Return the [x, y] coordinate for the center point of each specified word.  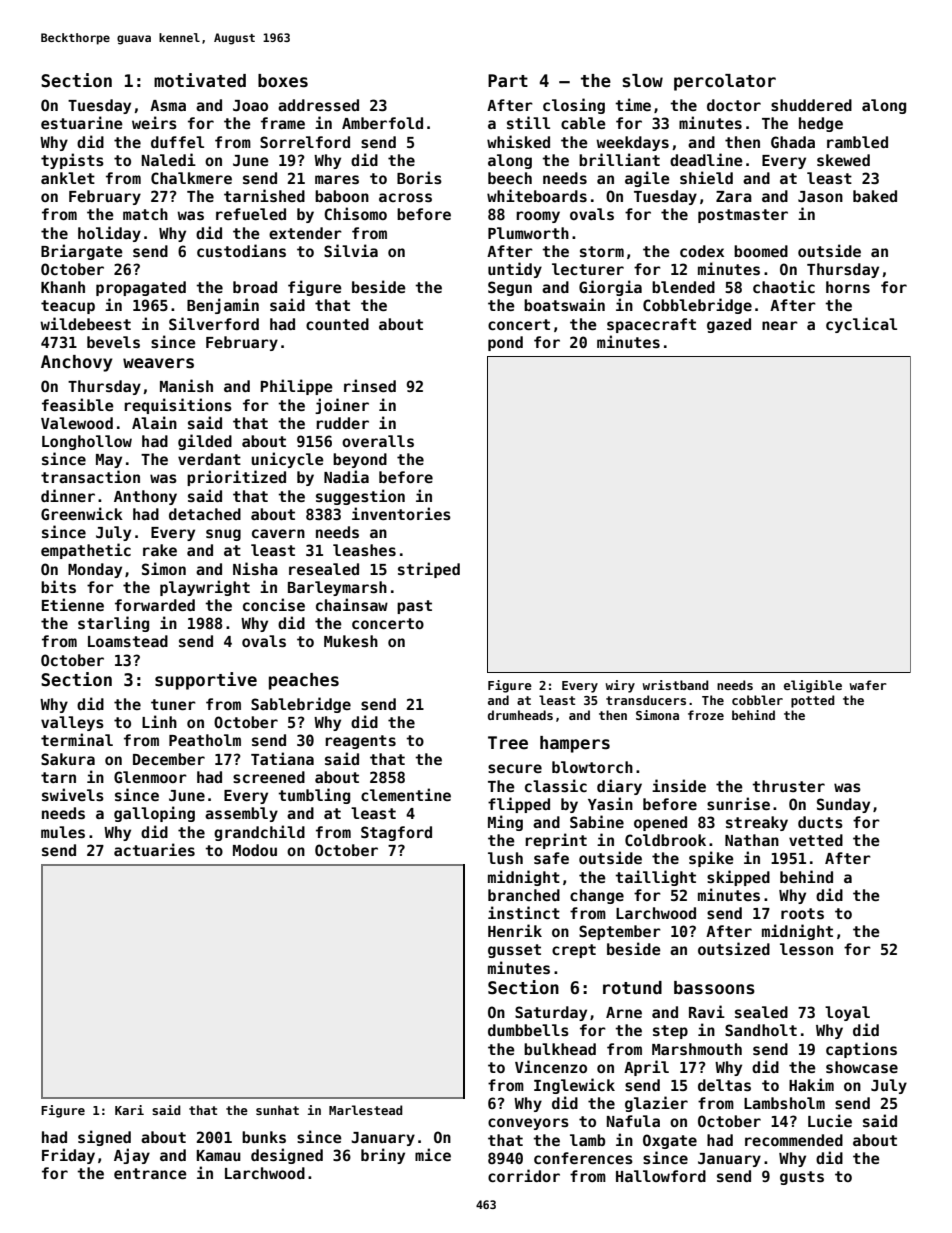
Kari [129, 1110]
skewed [843, 160]
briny [383, 1156]
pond [505, 343]
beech [510, 178]
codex [702, 251]
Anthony [145, 497]
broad [255, 287]
